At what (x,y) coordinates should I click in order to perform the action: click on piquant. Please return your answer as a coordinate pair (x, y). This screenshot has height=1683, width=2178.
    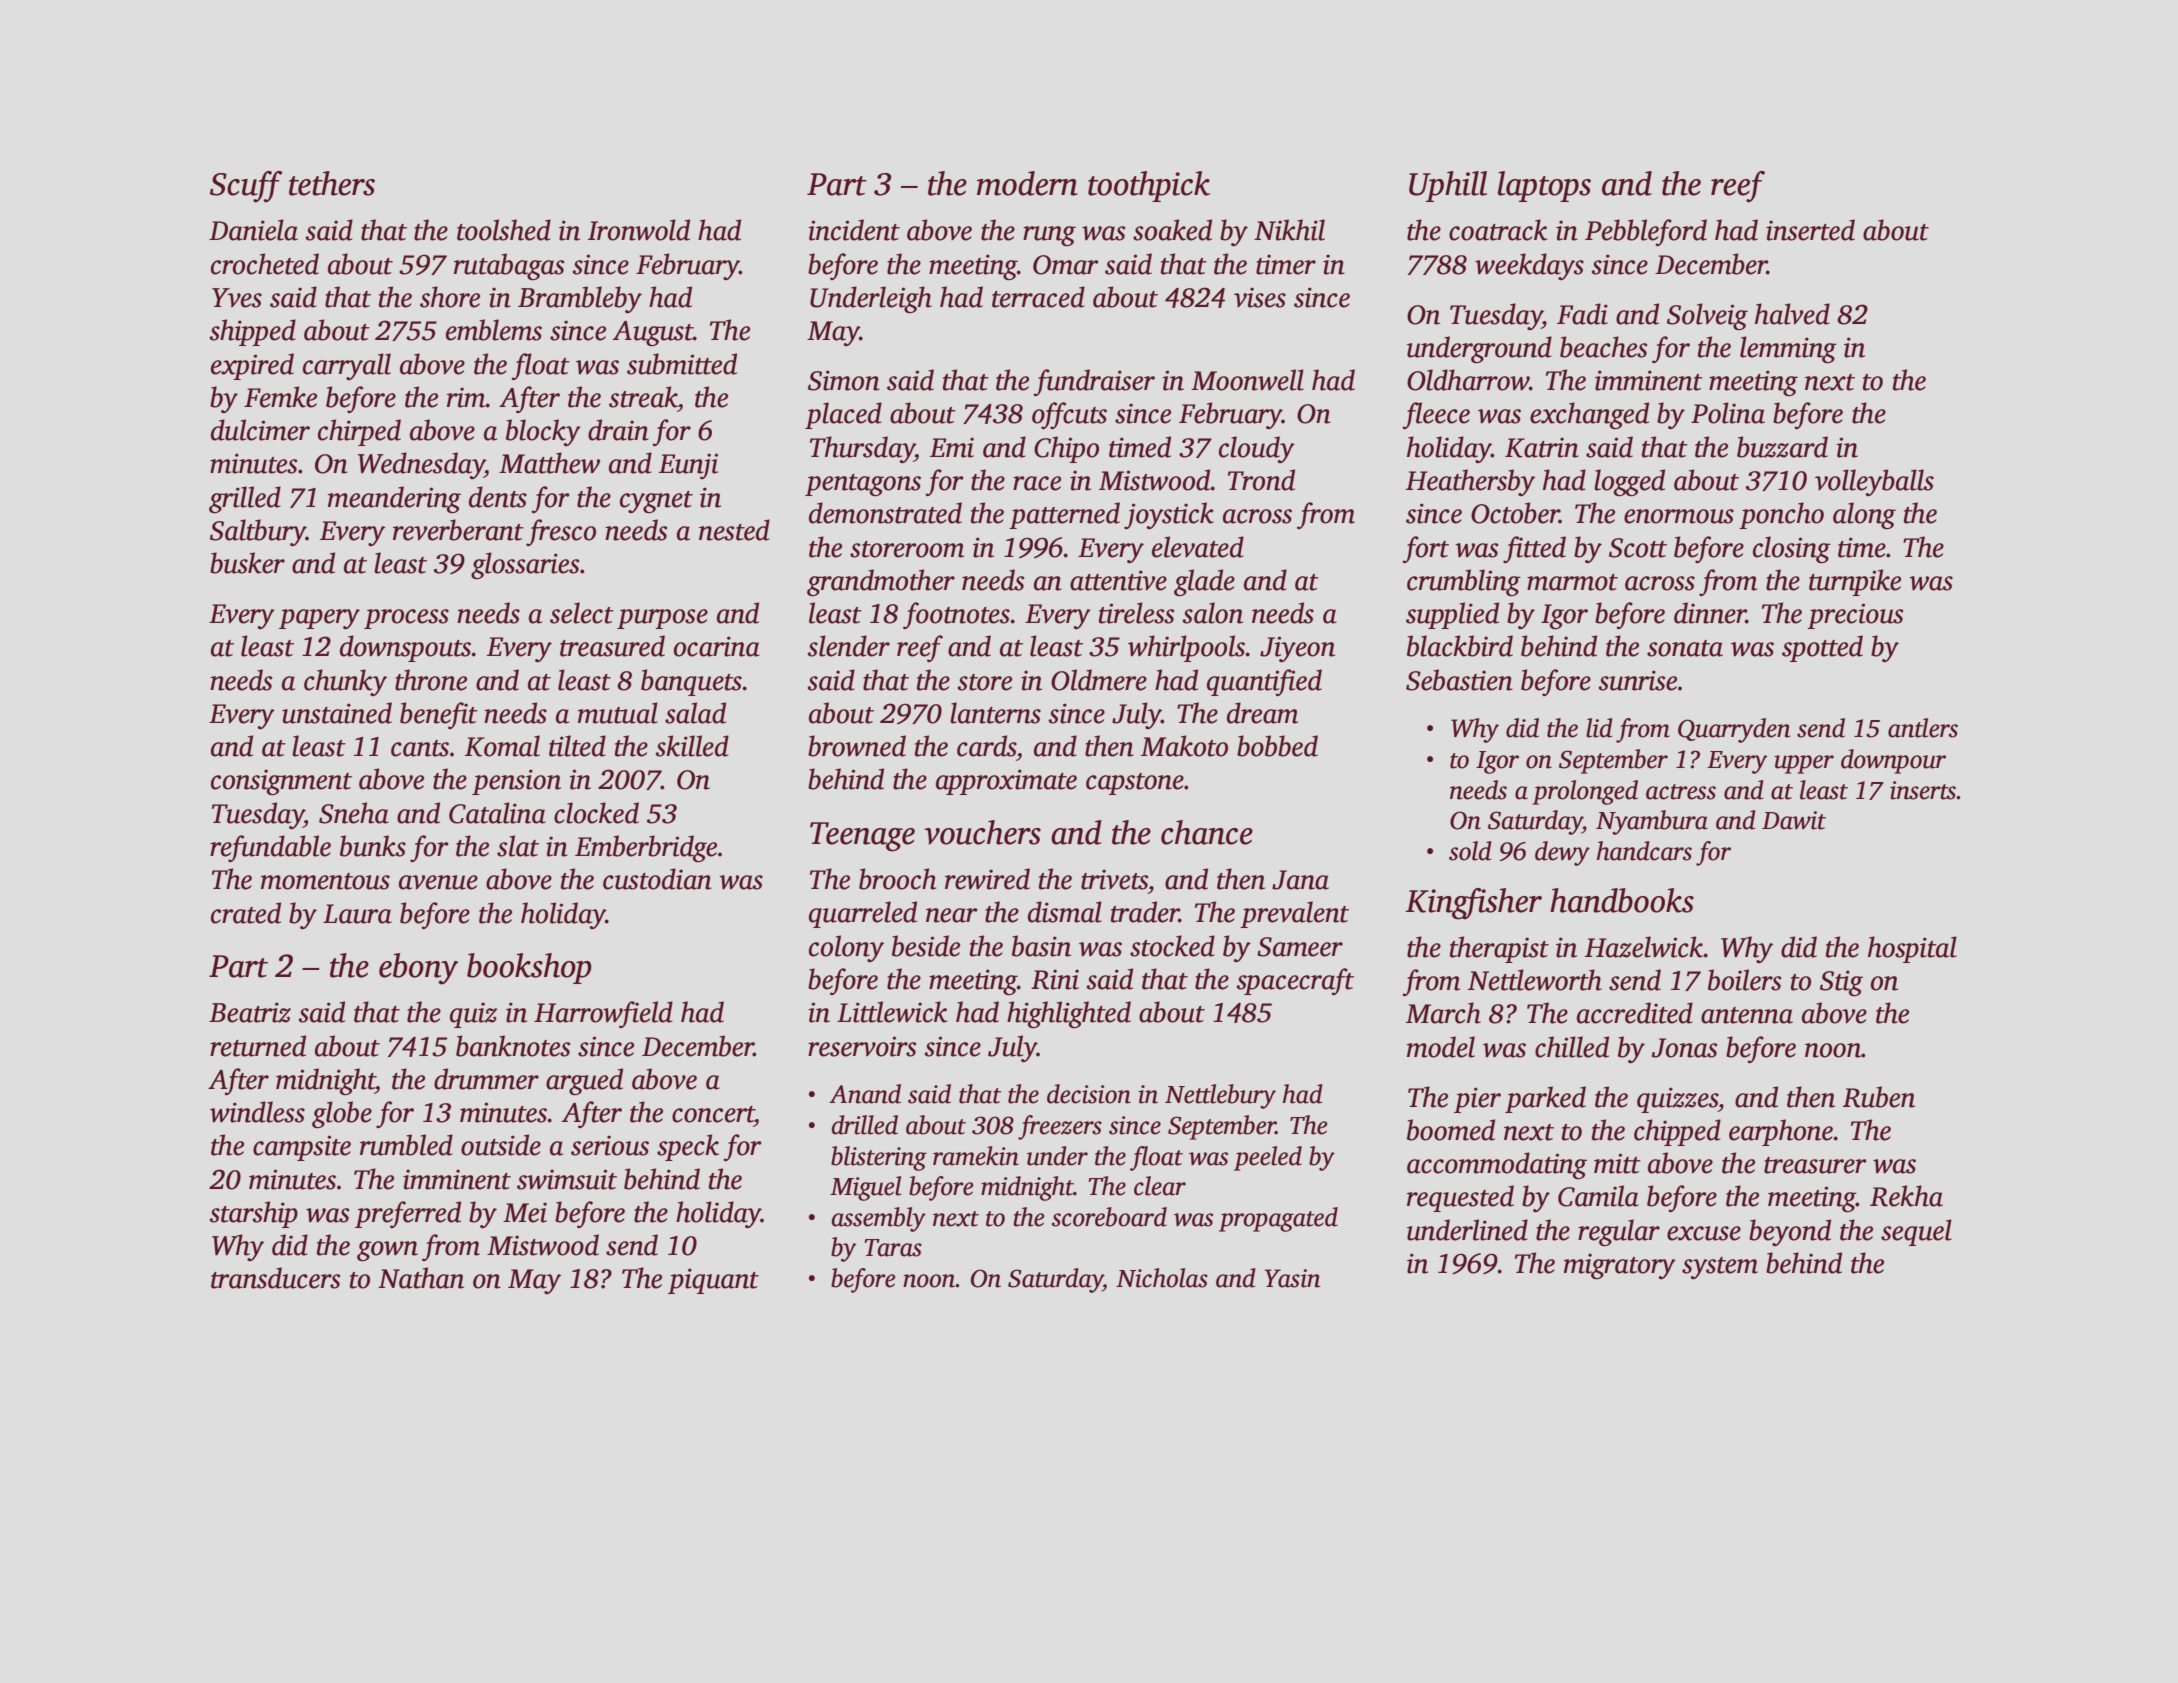
    Looking at the image, I should click on (713, 1281).
